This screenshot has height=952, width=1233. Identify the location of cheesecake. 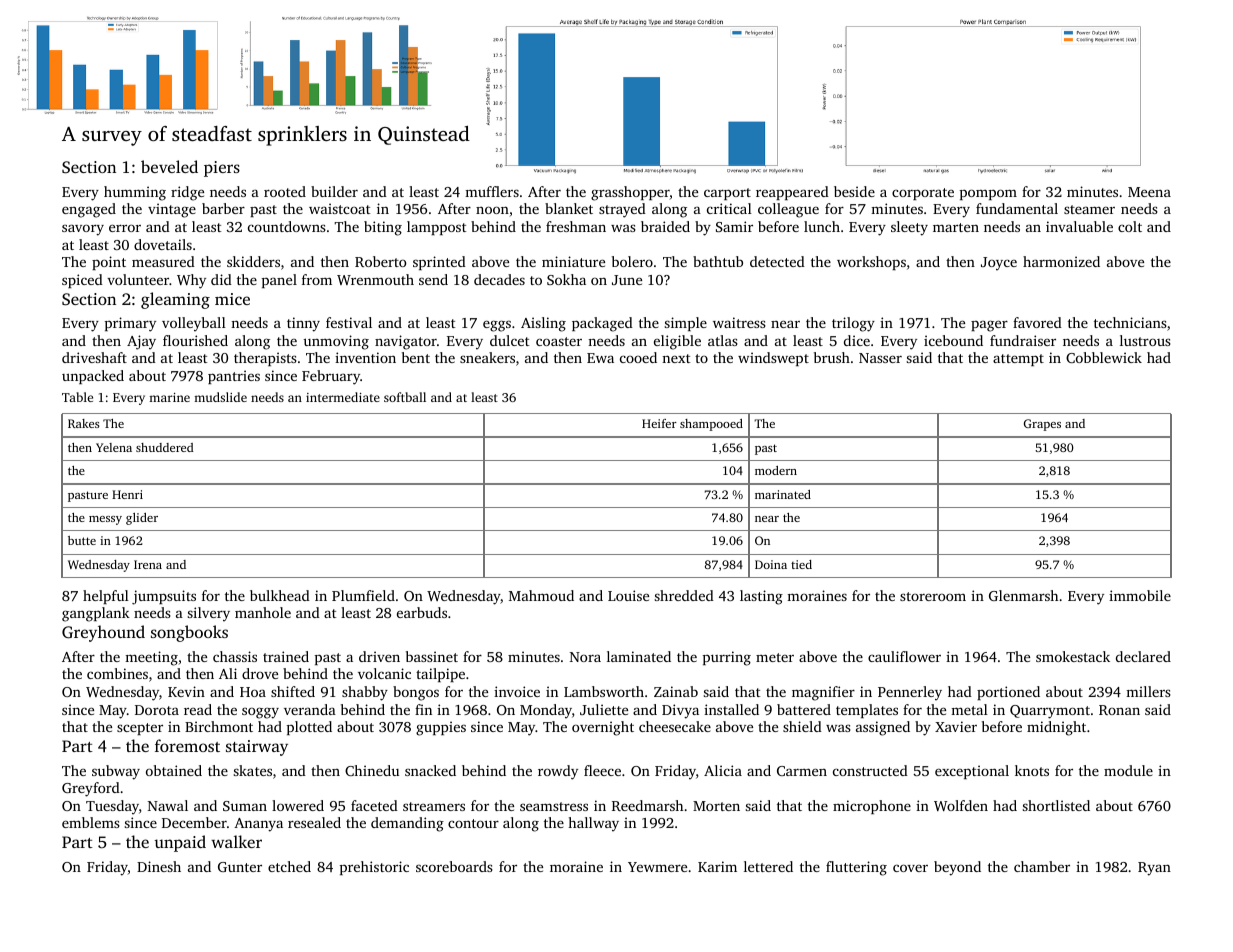
(675, 726).
